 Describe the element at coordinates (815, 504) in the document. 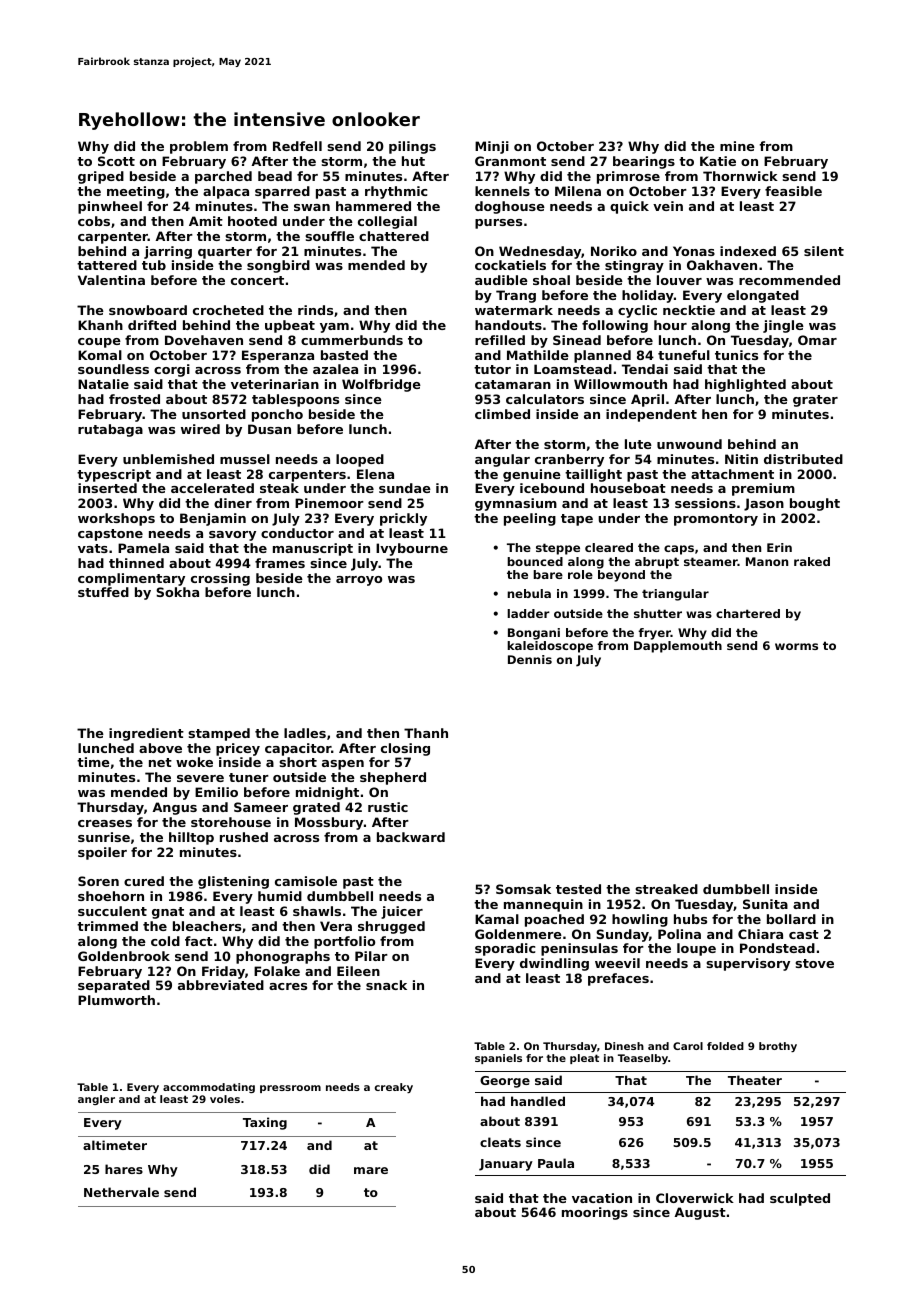

I see `bought` at that location.
